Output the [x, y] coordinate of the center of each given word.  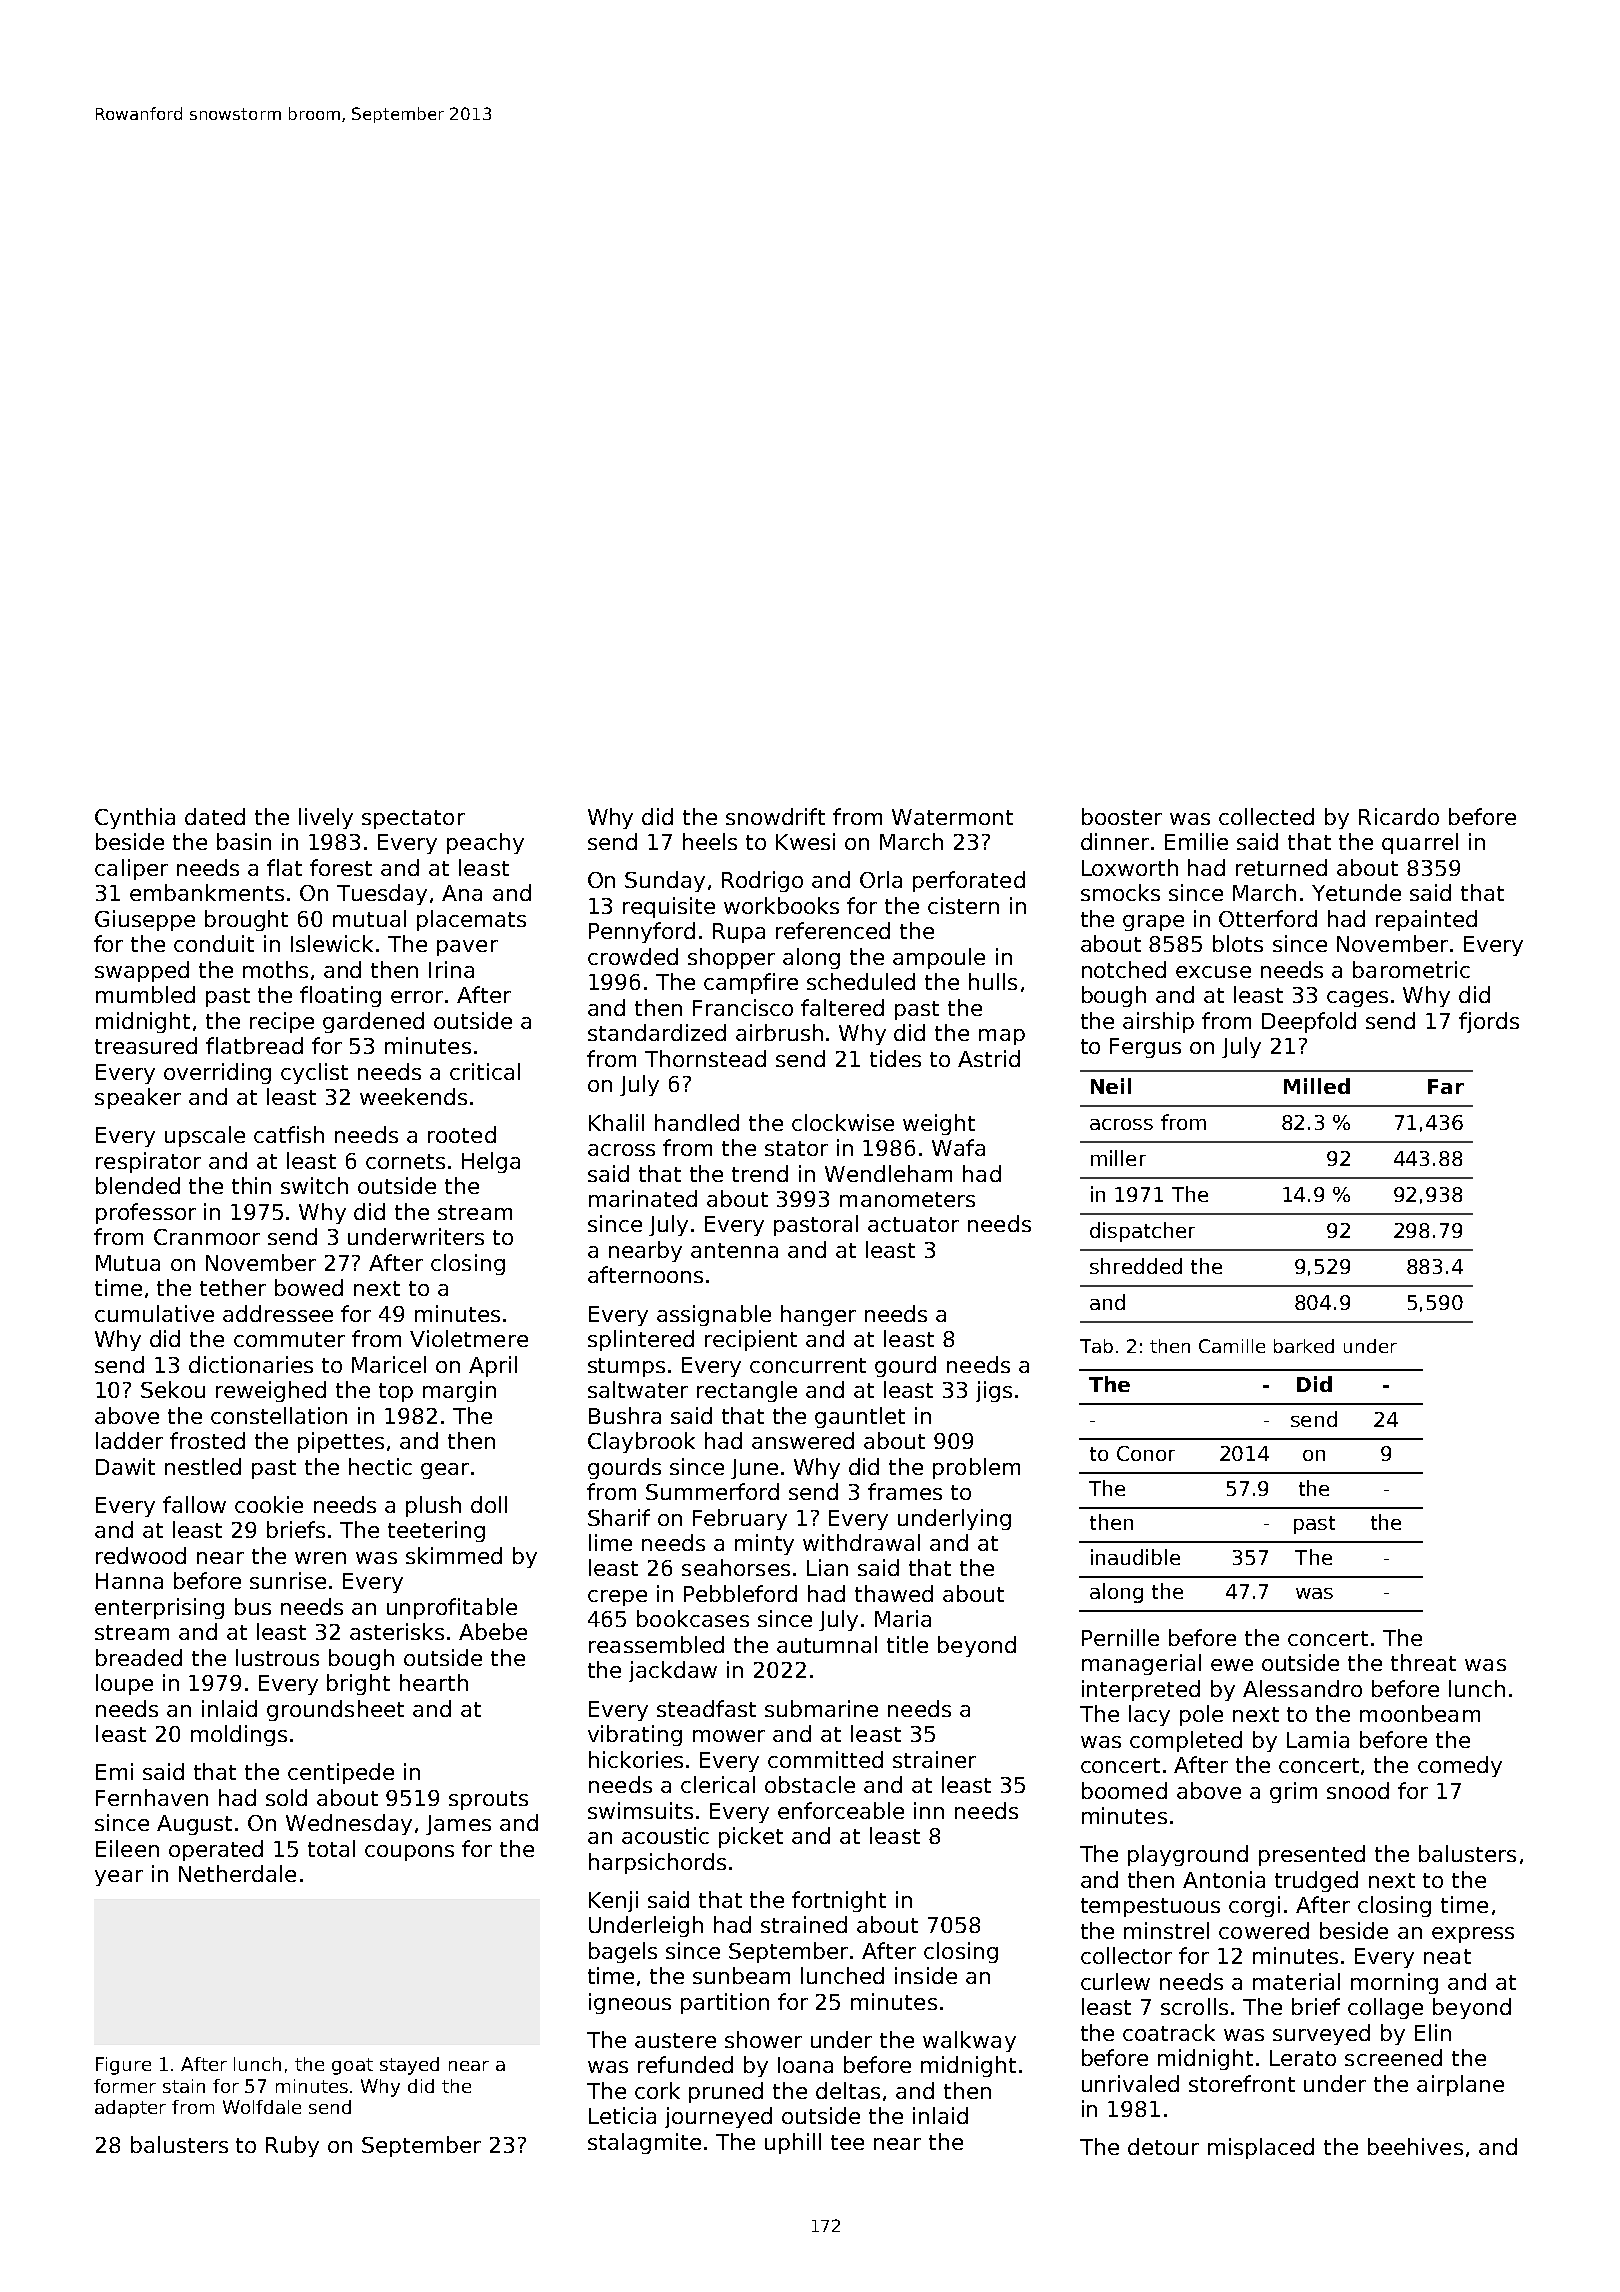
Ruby [292, 2146]
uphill [793, 2143]
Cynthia [135, 818]
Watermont [952, 817]
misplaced [1261, 2148]
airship [1158, 1022]
